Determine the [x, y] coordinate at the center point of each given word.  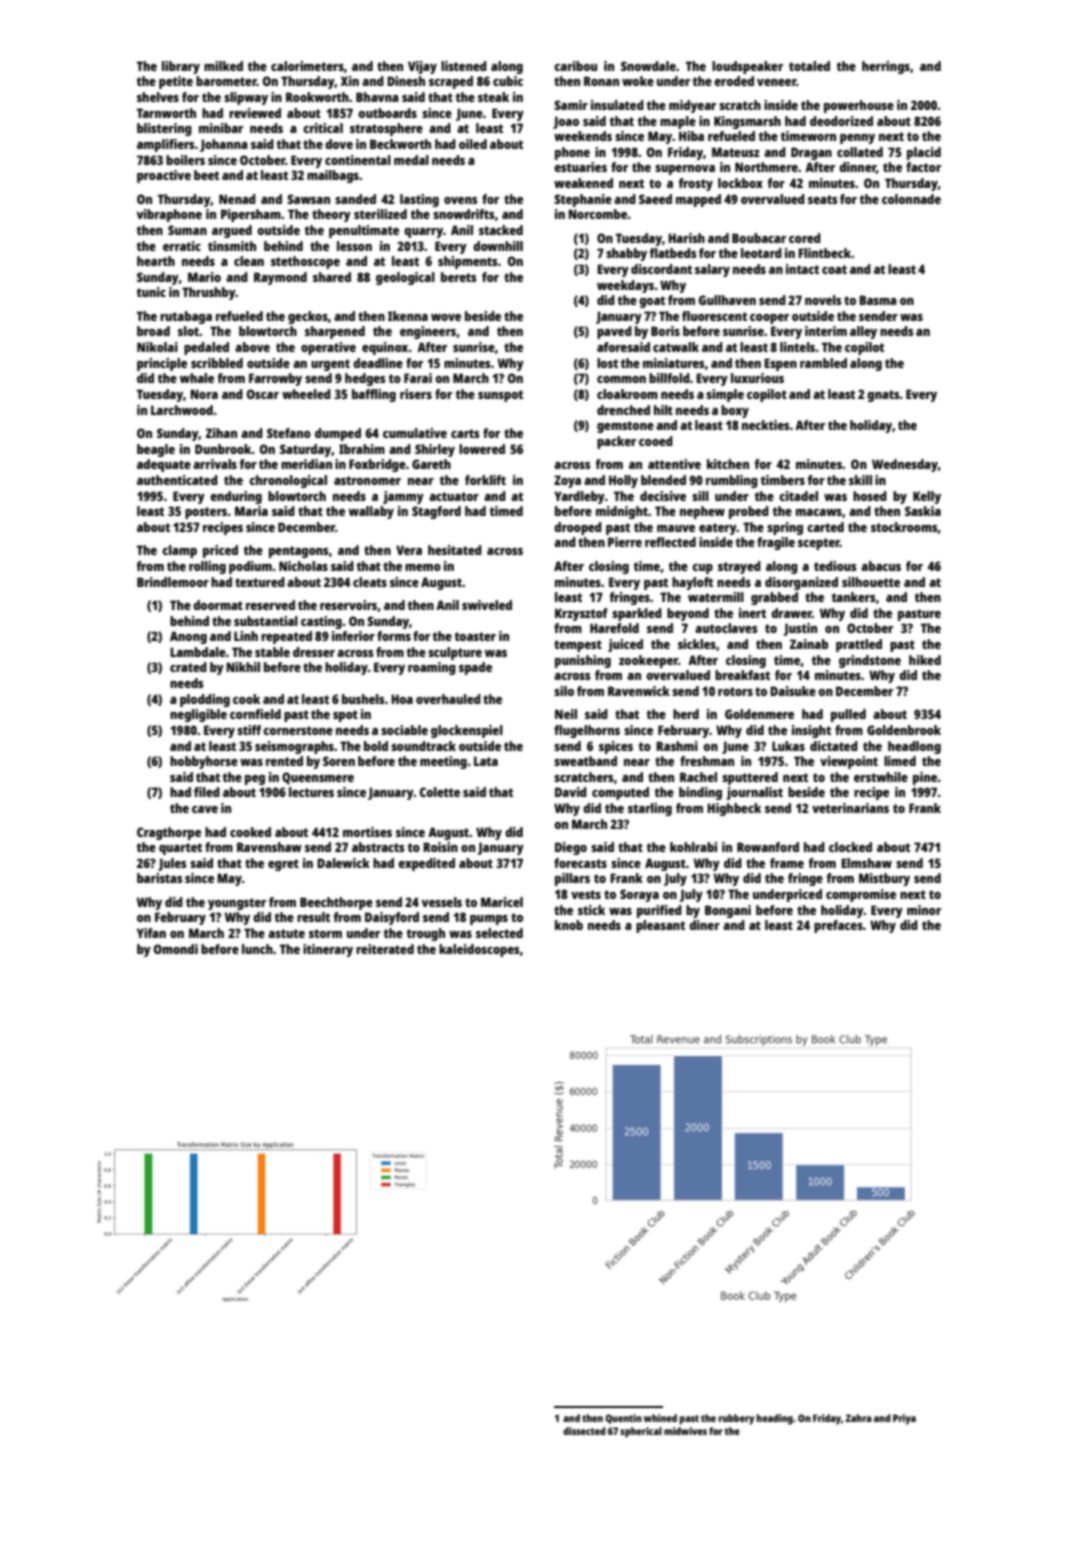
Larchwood [182, 410]
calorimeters [307, 66]
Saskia [923, 511]
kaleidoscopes [479, 950]
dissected [584, 1431]
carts [465, 433]
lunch [257, 949]
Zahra [859, 1418]
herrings [886, 67]
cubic [508, 81]
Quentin [623, 1419]
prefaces [838, 926]
